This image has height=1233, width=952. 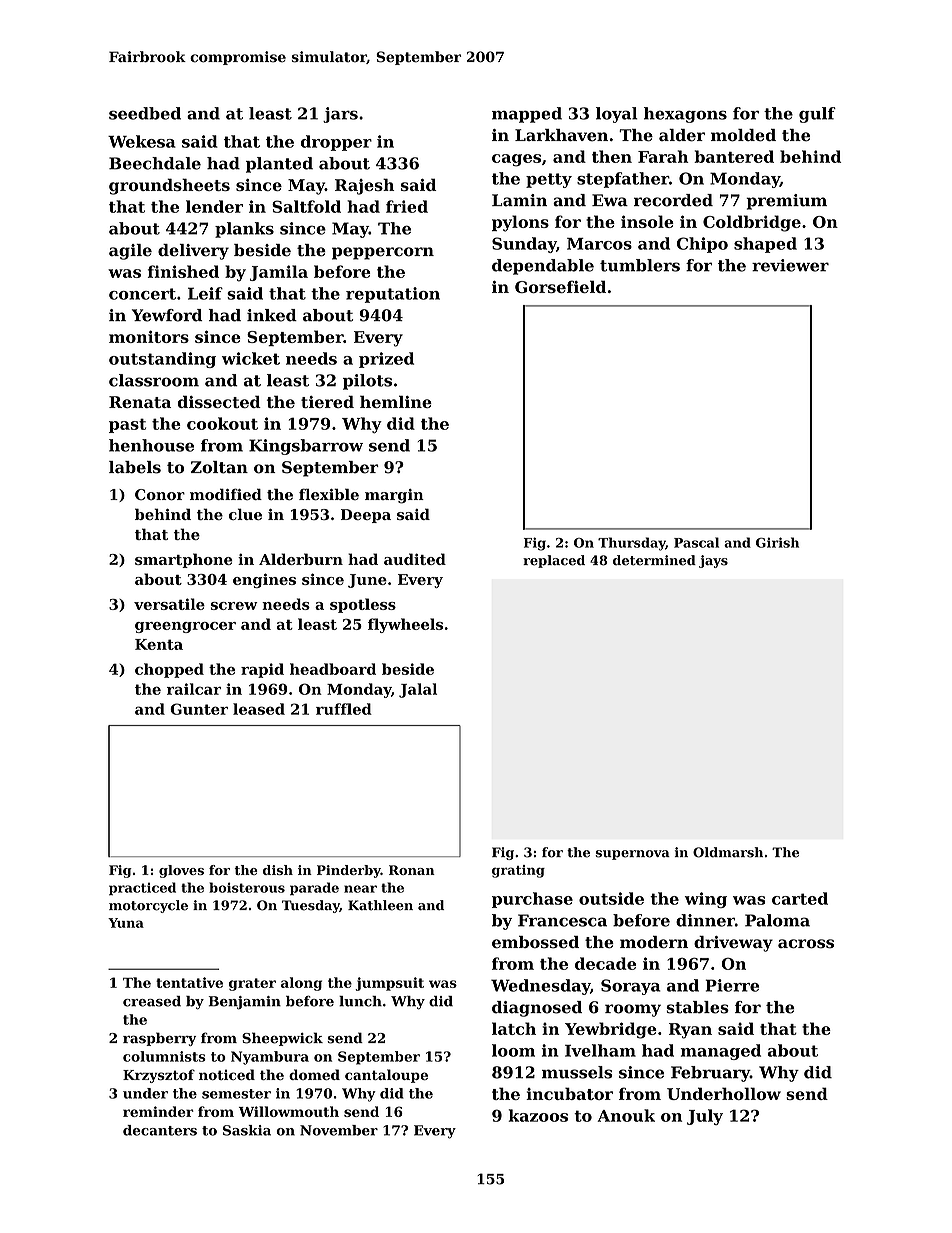 I want to click on mapped, so click(x=527, y=115).
